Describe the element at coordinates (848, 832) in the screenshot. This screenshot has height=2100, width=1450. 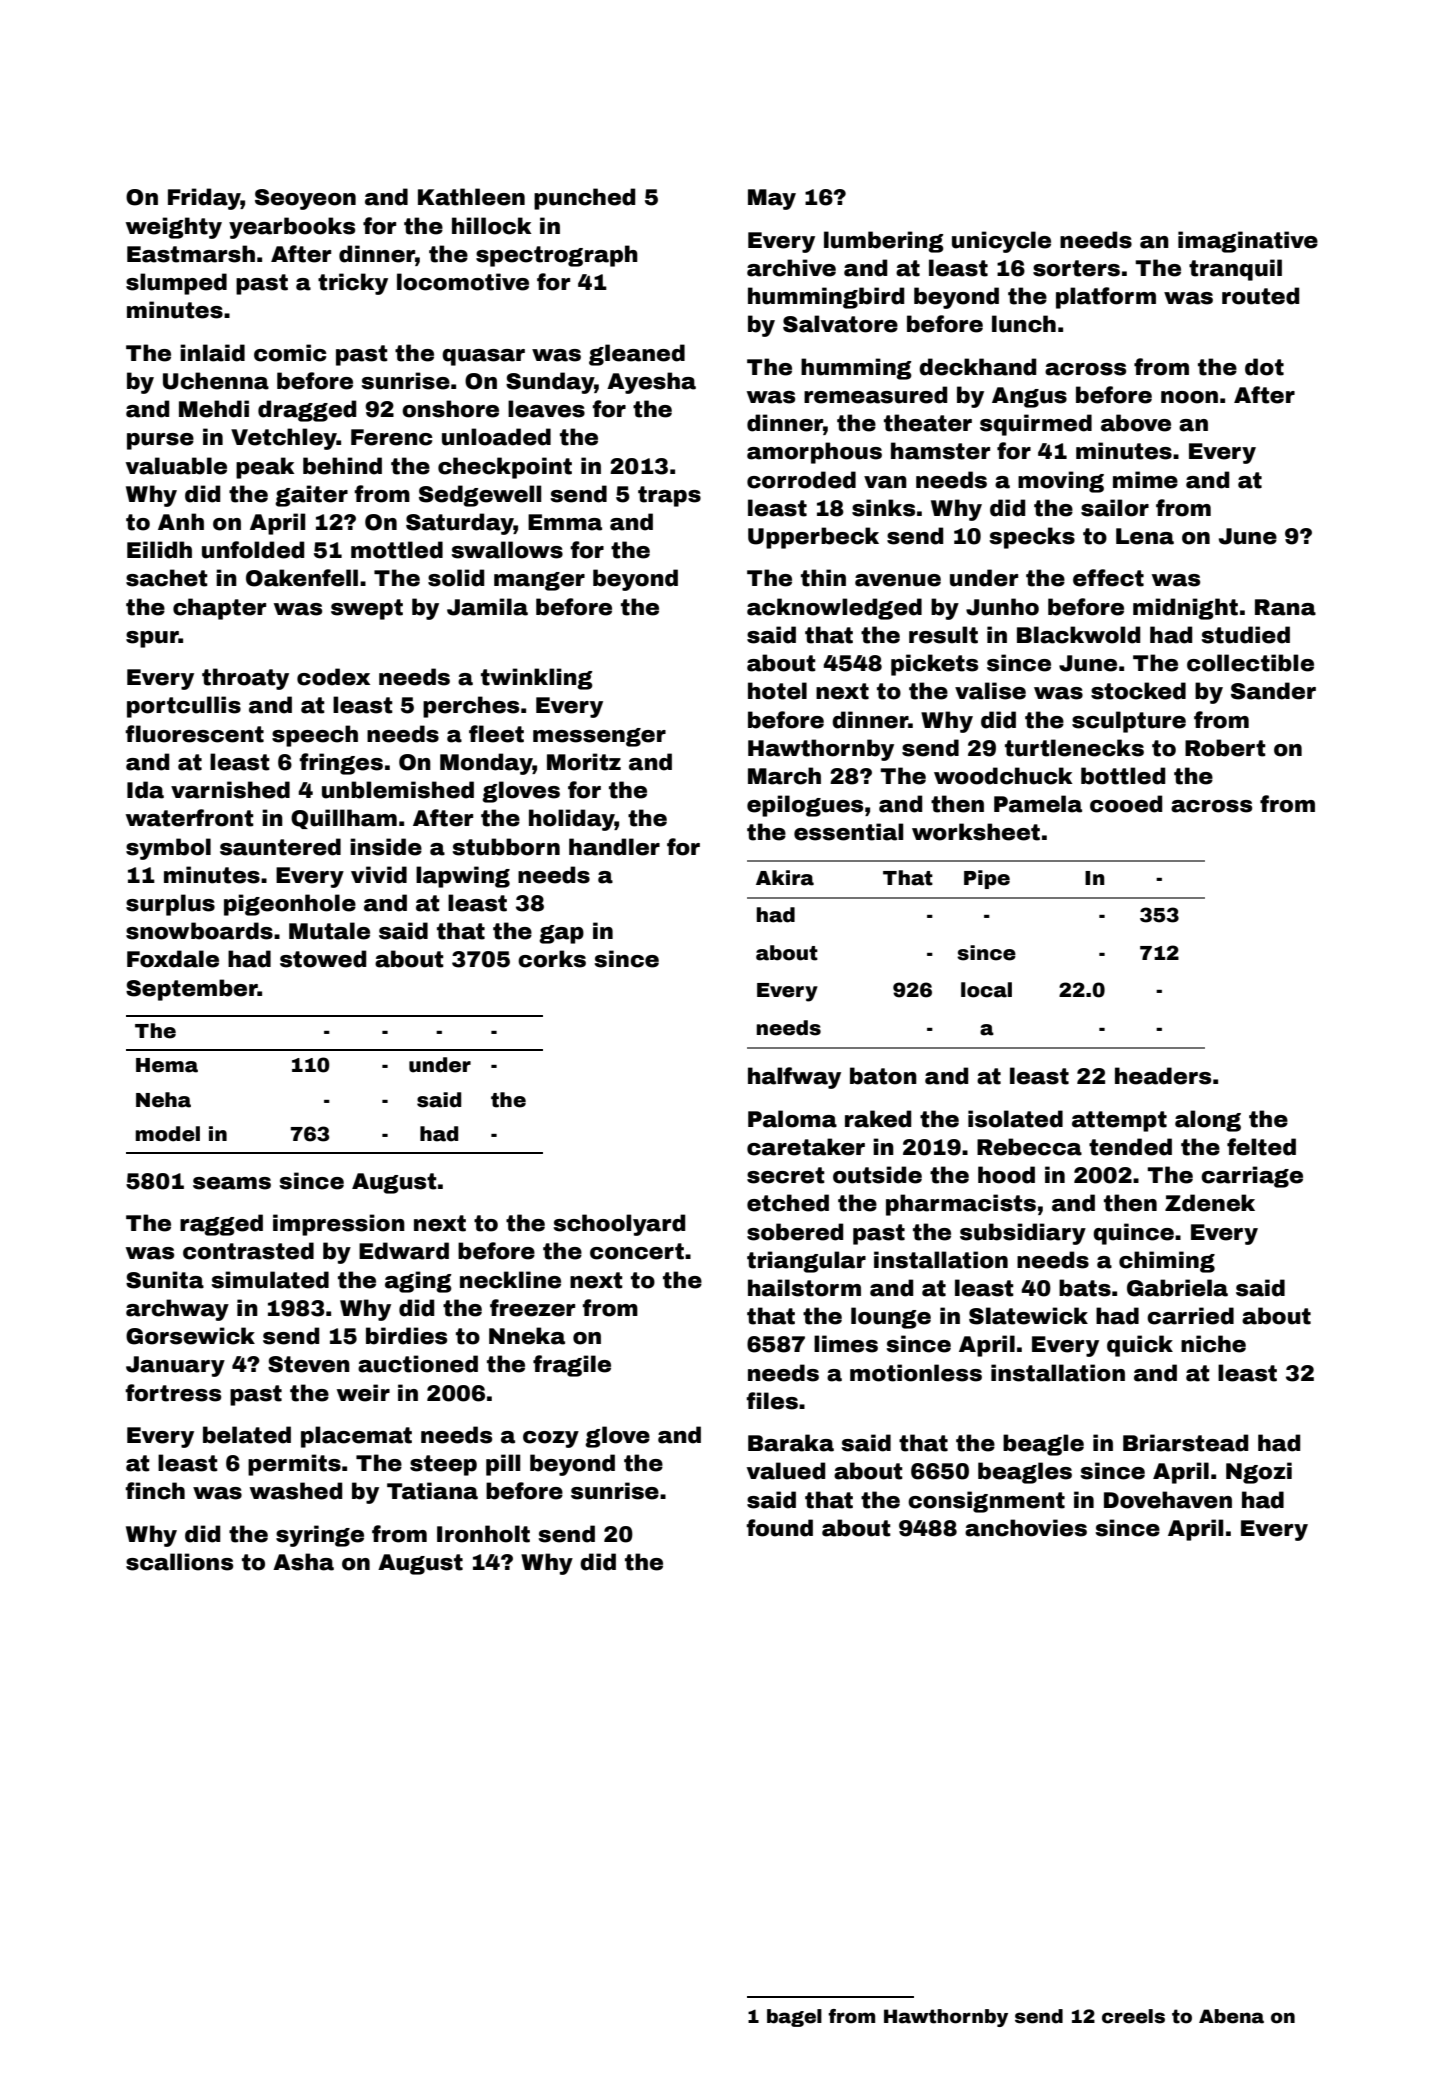
I see `essential` at that location.
